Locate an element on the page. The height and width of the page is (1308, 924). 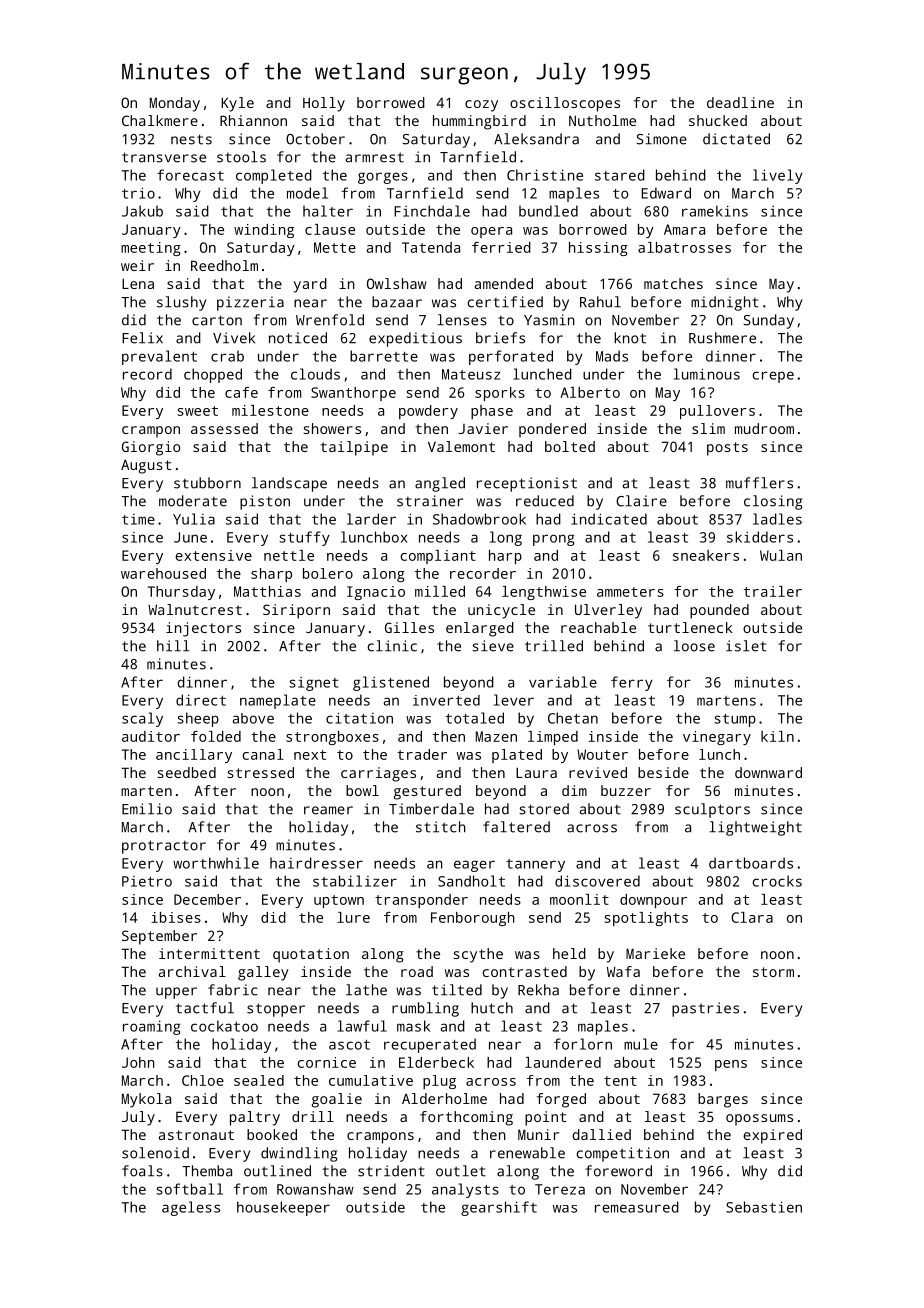
clause is located at coordinates (330, 229).
